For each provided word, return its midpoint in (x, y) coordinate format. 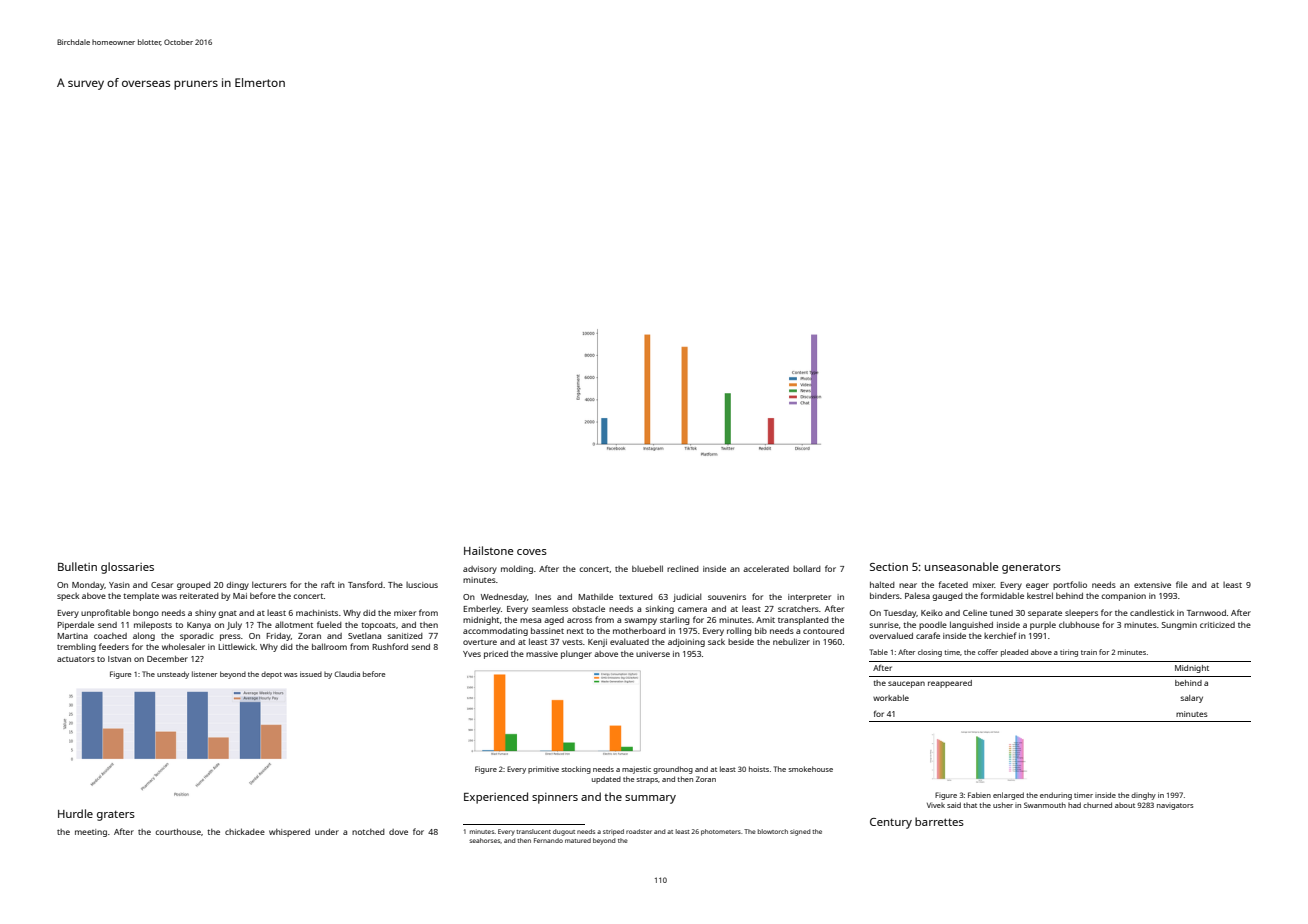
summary (650, 799)
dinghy (1143, 796)
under (327, 832)
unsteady (173, 675)
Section (889, 567)
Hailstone (489, 550)
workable (891, 698)
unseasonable (962, 566)
